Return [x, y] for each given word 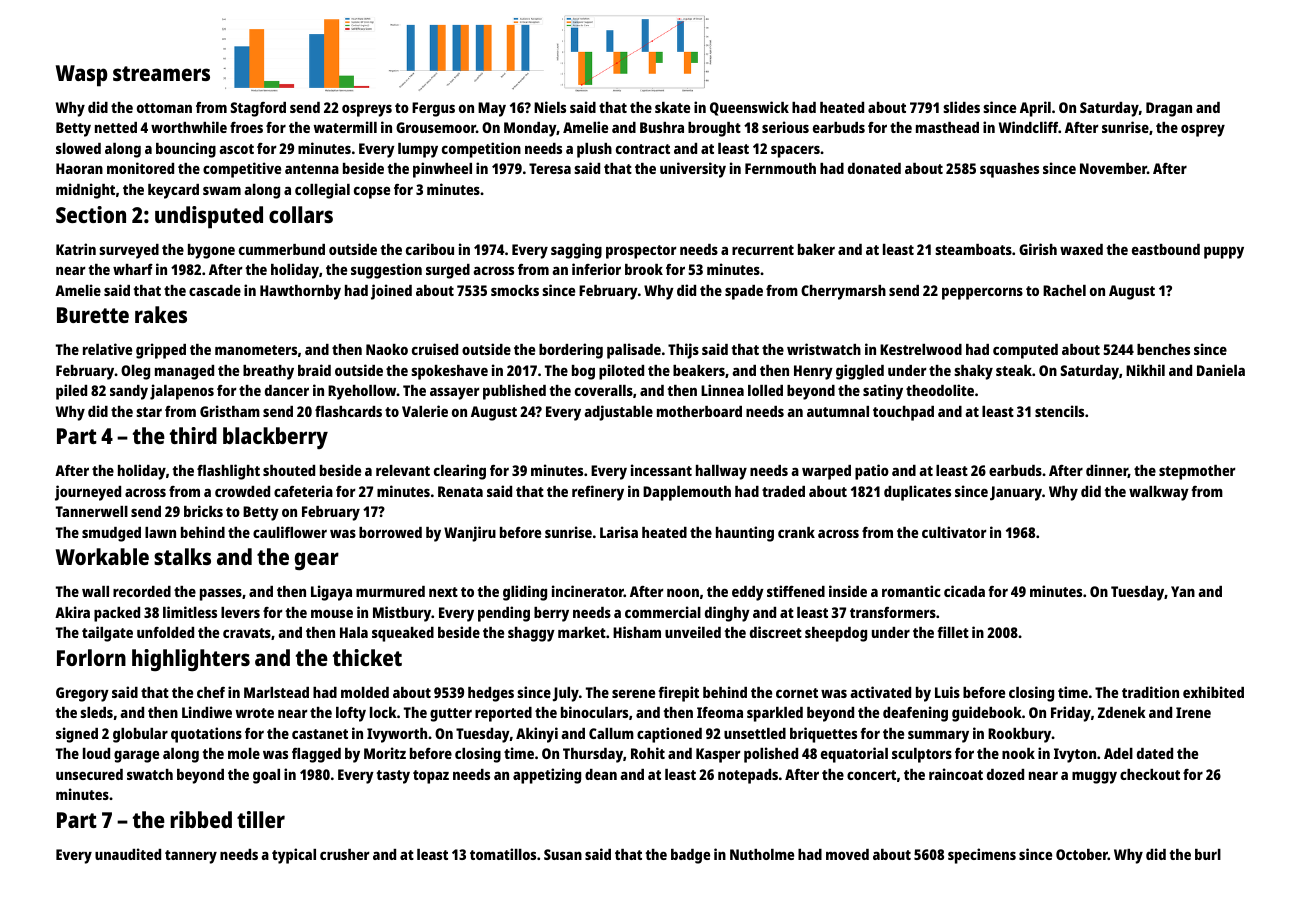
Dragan [1169, 109]
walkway [1159, 493]
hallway [721, 472]
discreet [776, 632]
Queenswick [749, 108]
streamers [161, 73]
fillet [953, 632]
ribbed [201, 819]
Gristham [230, 411]
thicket [367, 657]
